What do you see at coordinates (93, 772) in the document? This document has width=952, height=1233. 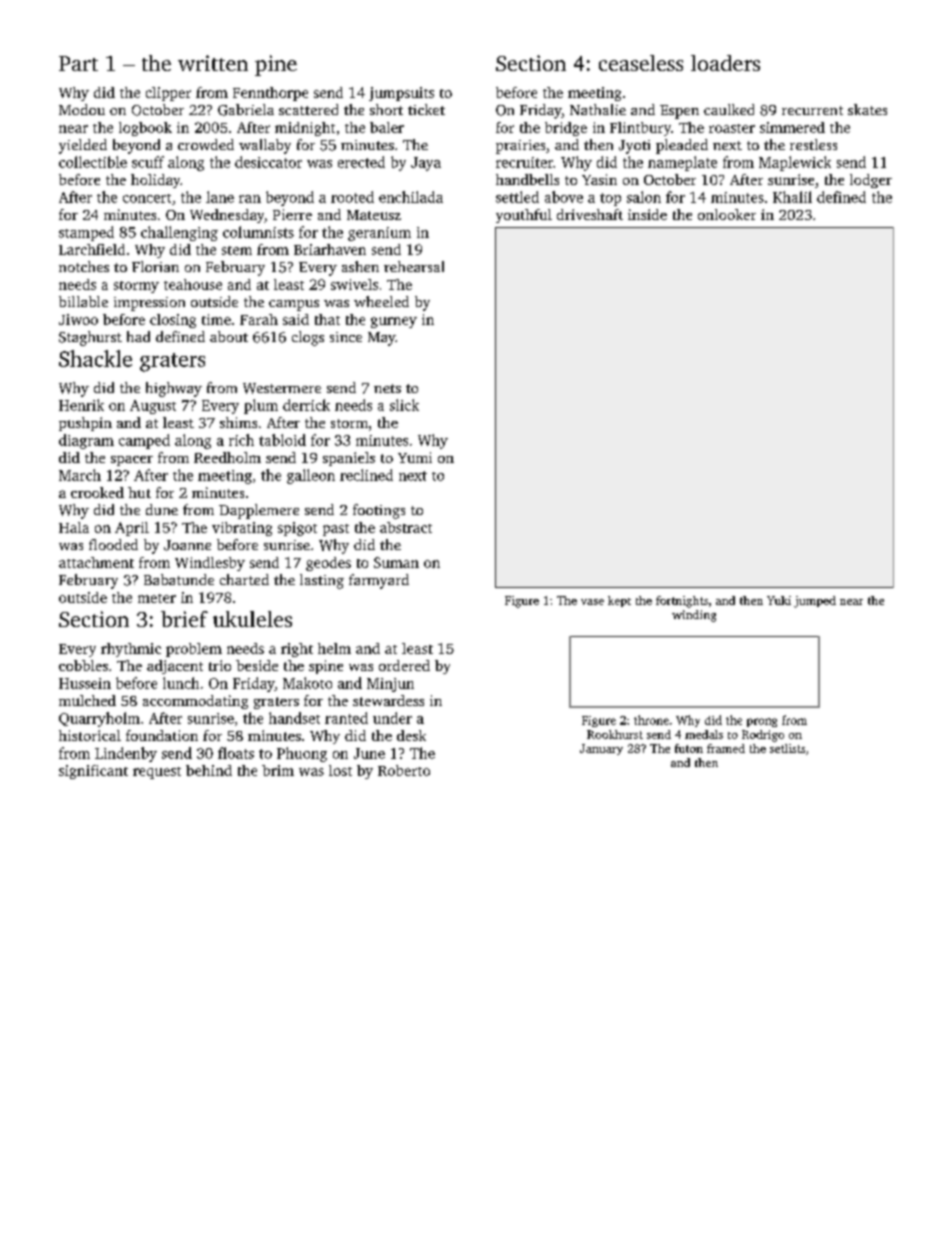 I see `significant` at bounding box center [93, 772].
